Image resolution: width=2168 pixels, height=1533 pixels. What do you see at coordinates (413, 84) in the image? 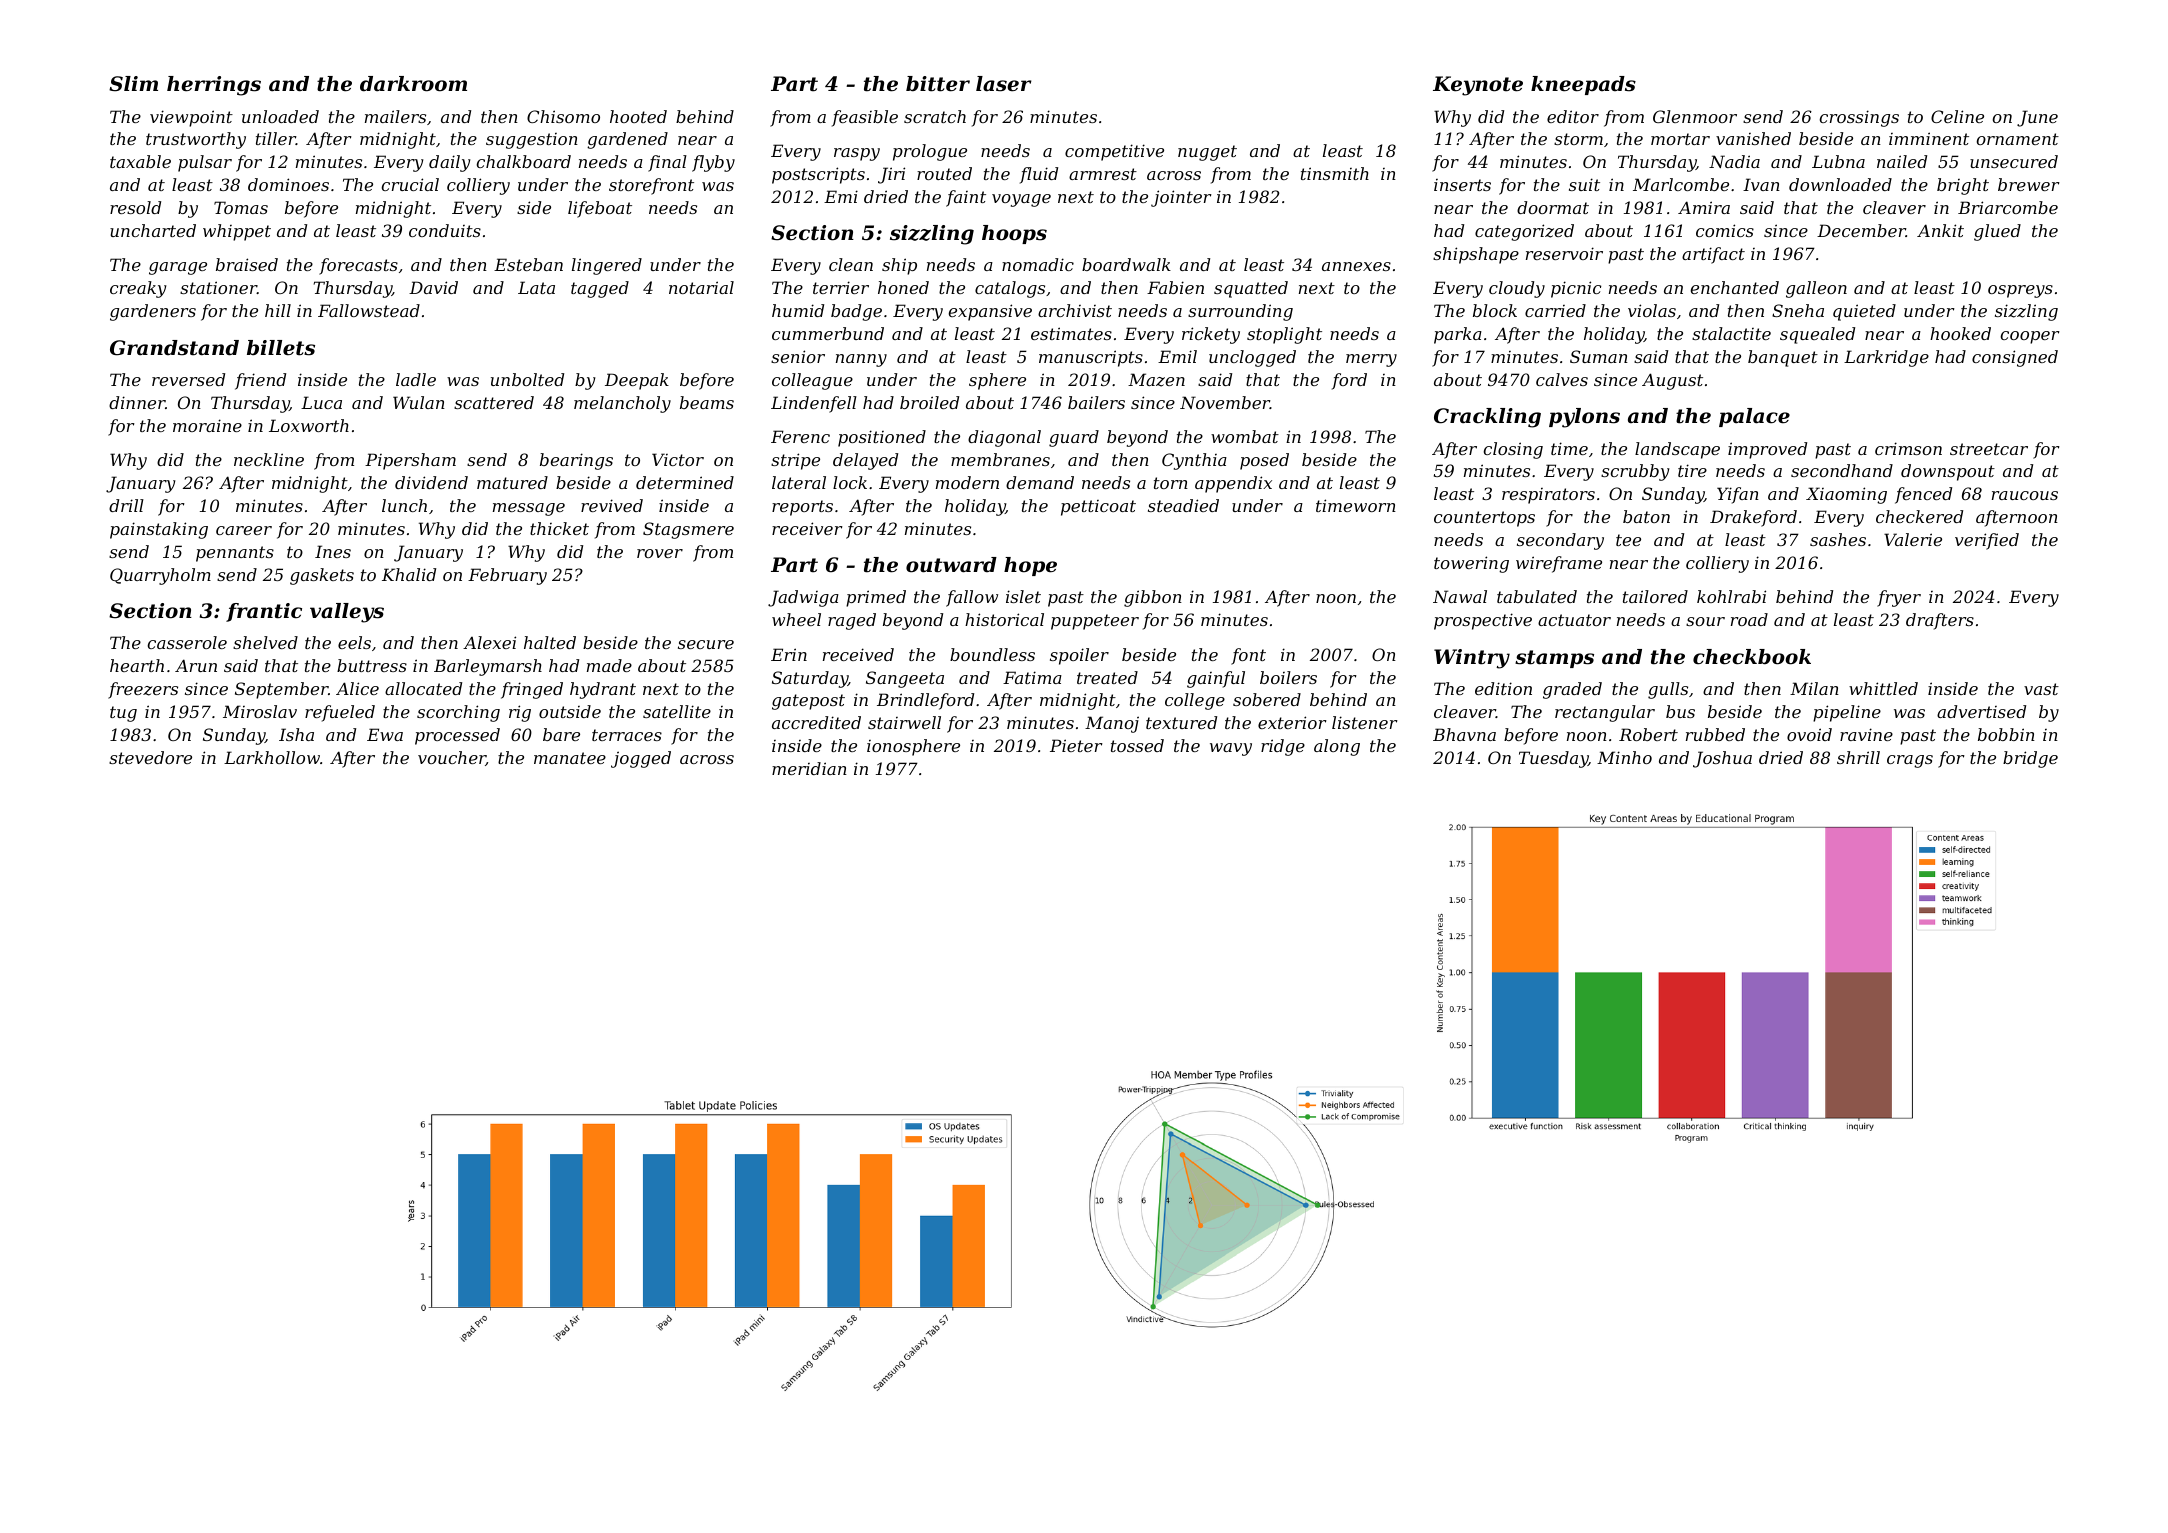
I see `darkroom` at bounding box center [413, 84].
